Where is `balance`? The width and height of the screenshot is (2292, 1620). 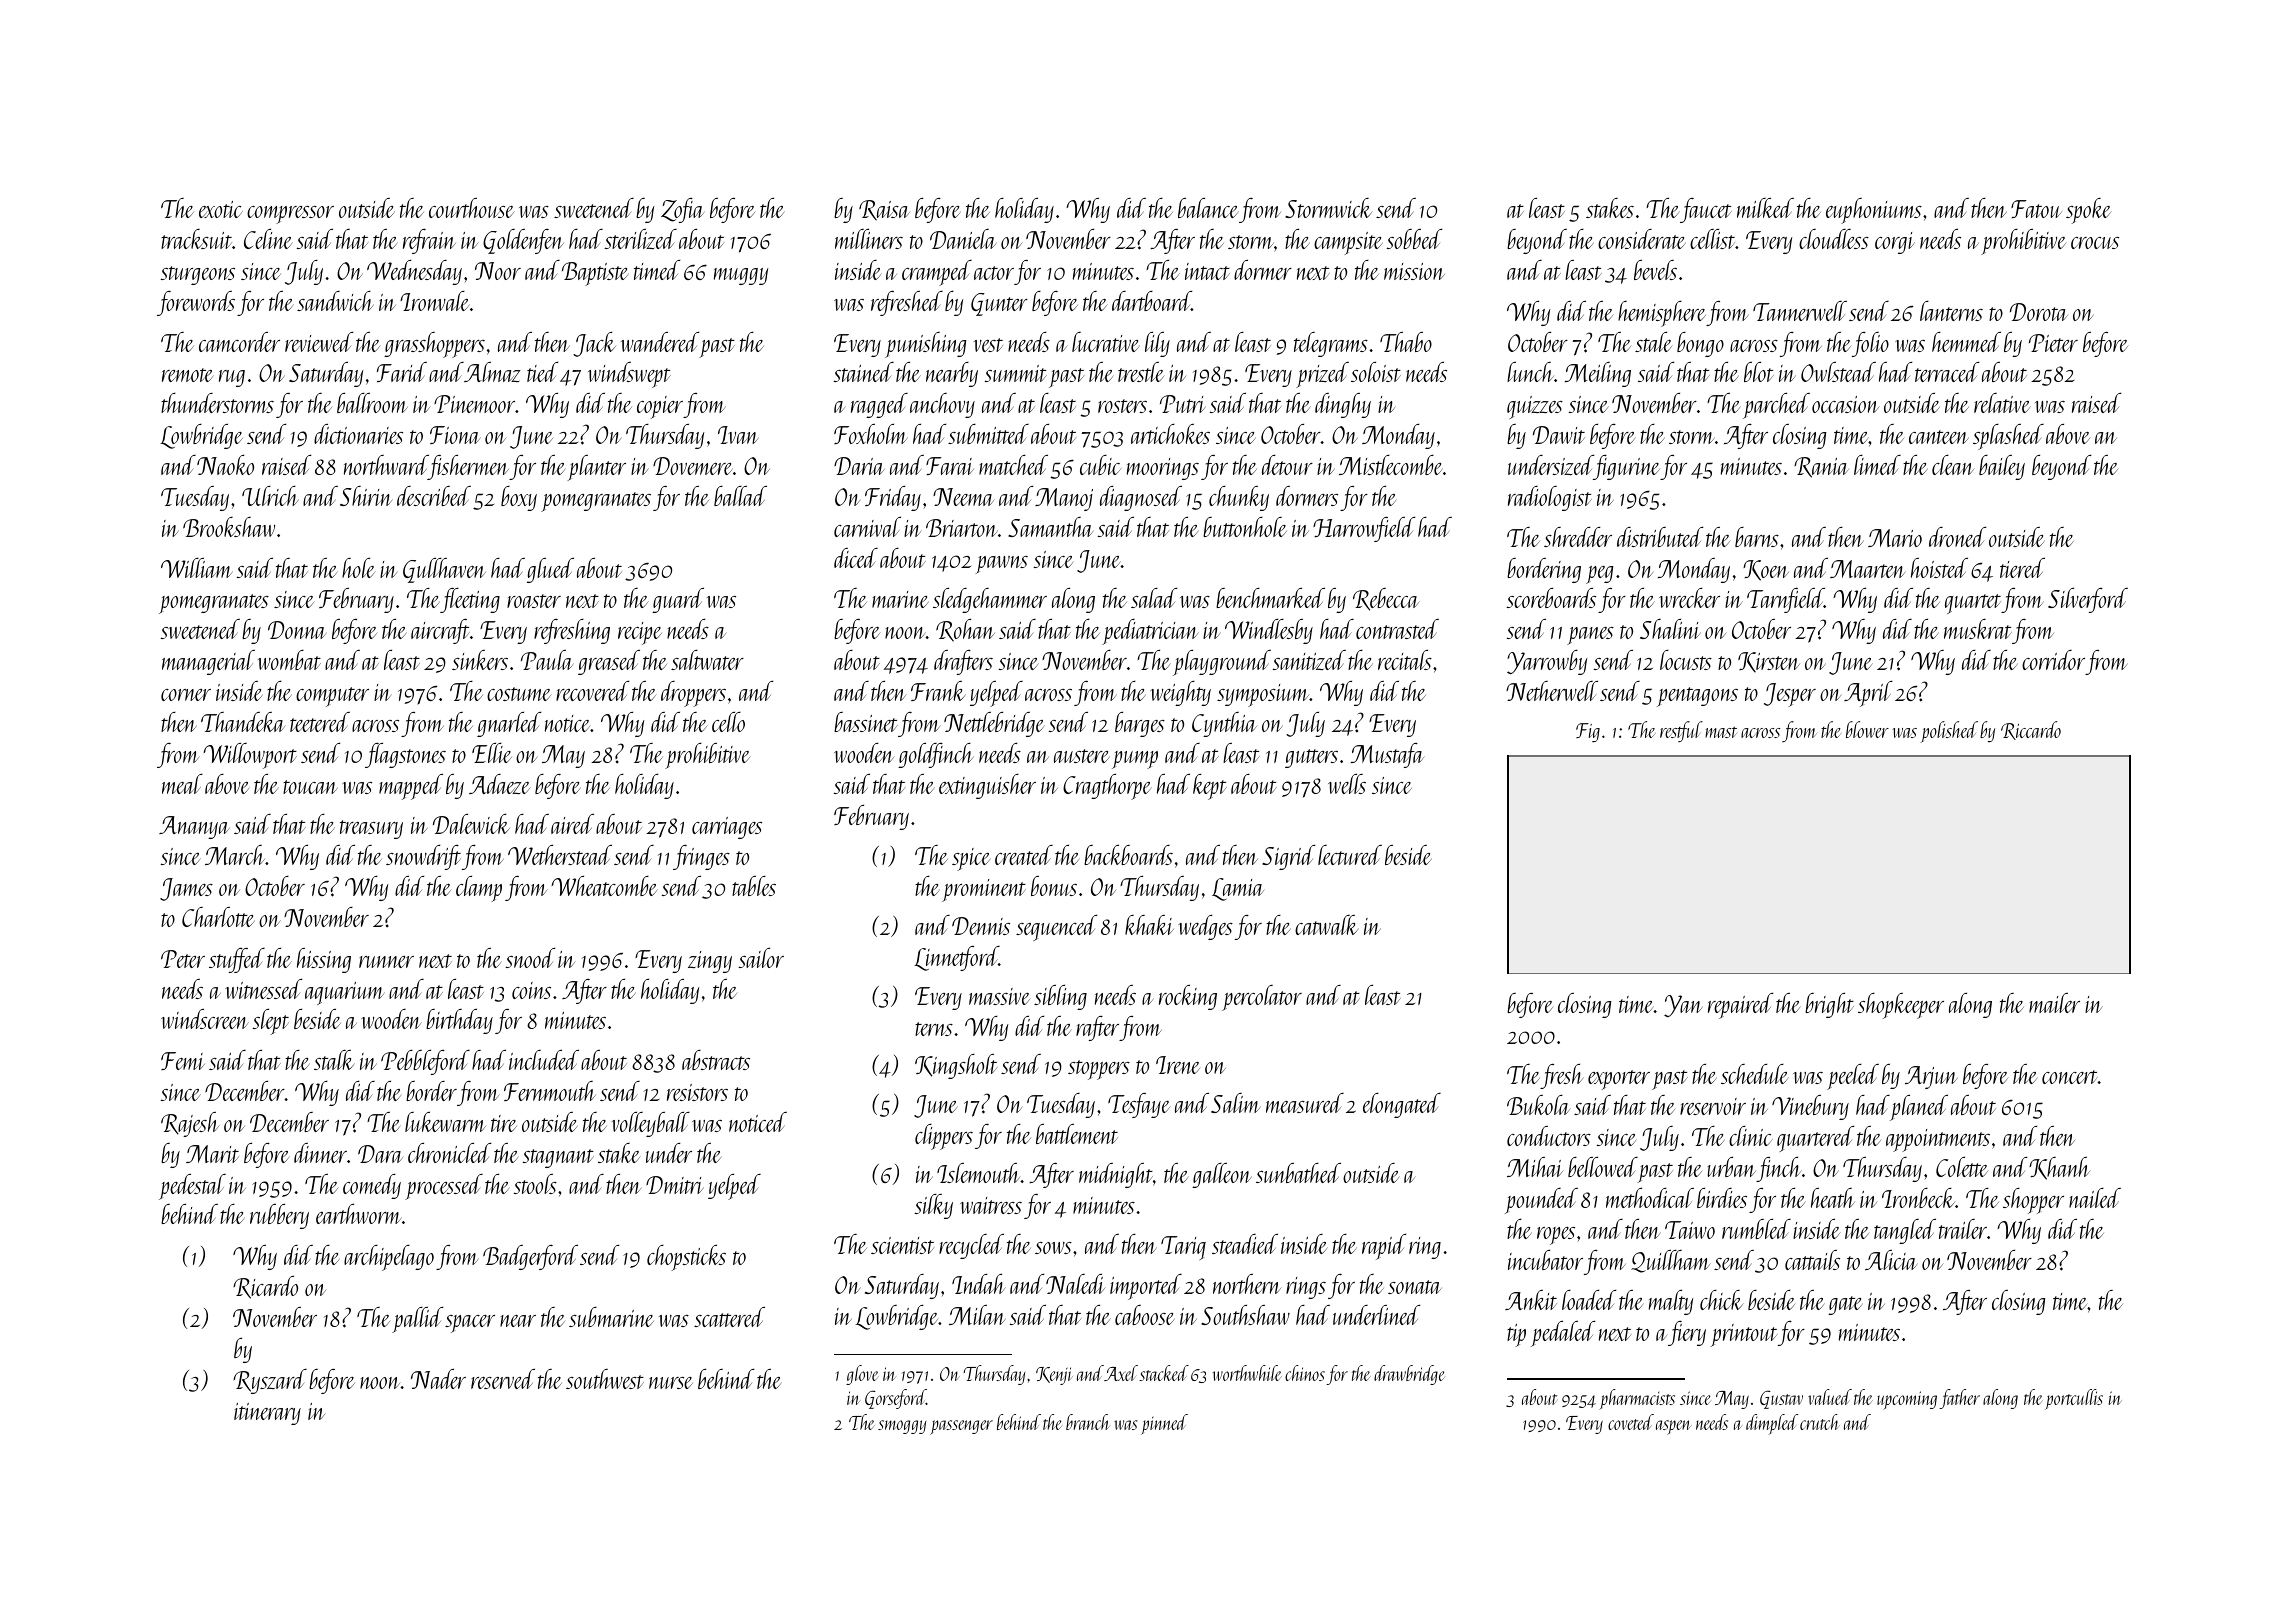 balance is located at coordinates (1208, 208).
